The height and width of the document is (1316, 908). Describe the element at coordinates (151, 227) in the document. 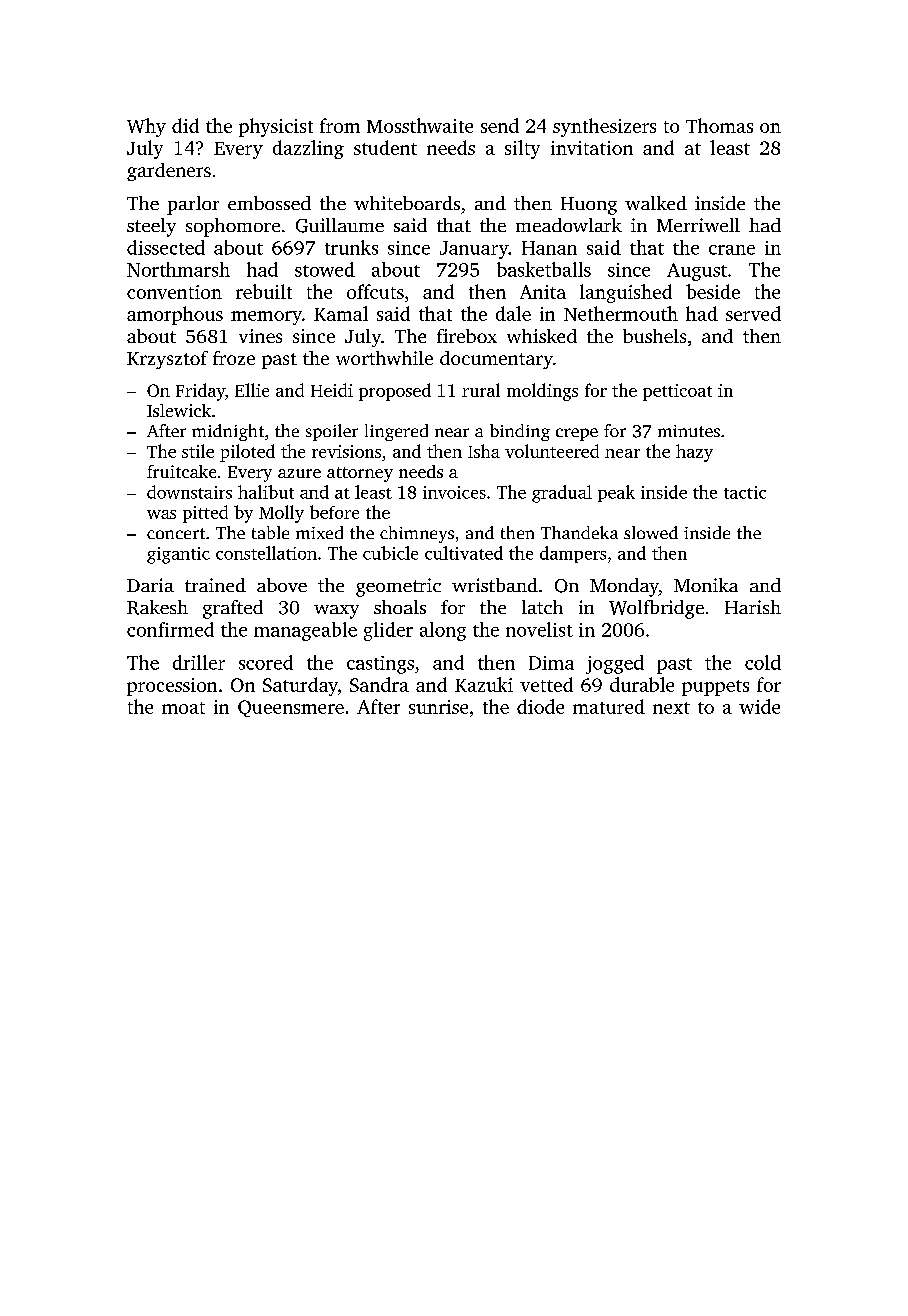

I see `steely` at that location.
